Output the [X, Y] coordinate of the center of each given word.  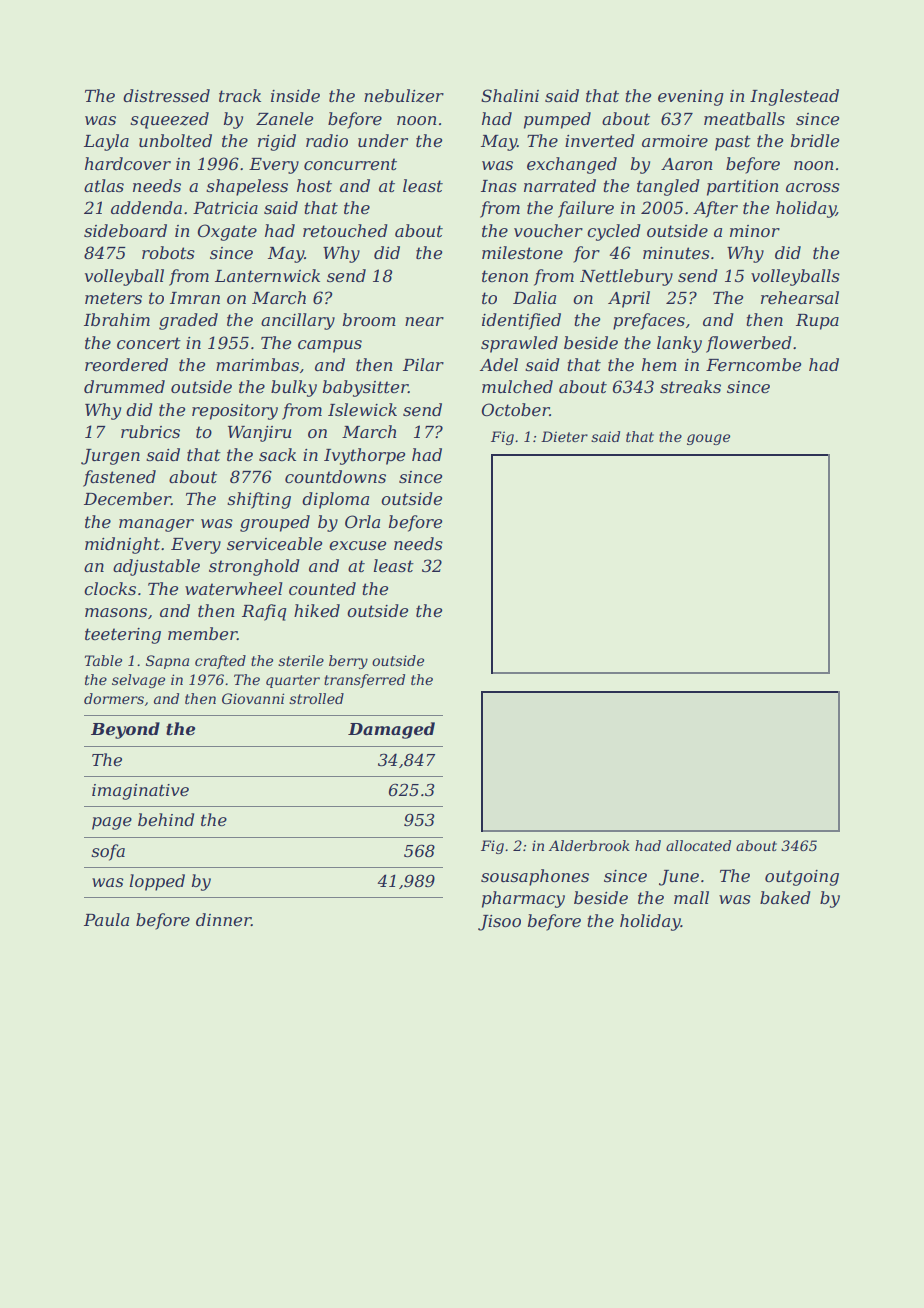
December [127, 498]
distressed [166, 95]
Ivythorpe [364, 456]
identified [521, 321]
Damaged [391, 730]
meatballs [744, 118]
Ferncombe [753, 364]
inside [295, 95]
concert [149, 343]
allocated [698, 845]
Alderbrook [589, 845]
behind [166, 819]
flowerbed [749, 344]
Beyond [125, 730]
